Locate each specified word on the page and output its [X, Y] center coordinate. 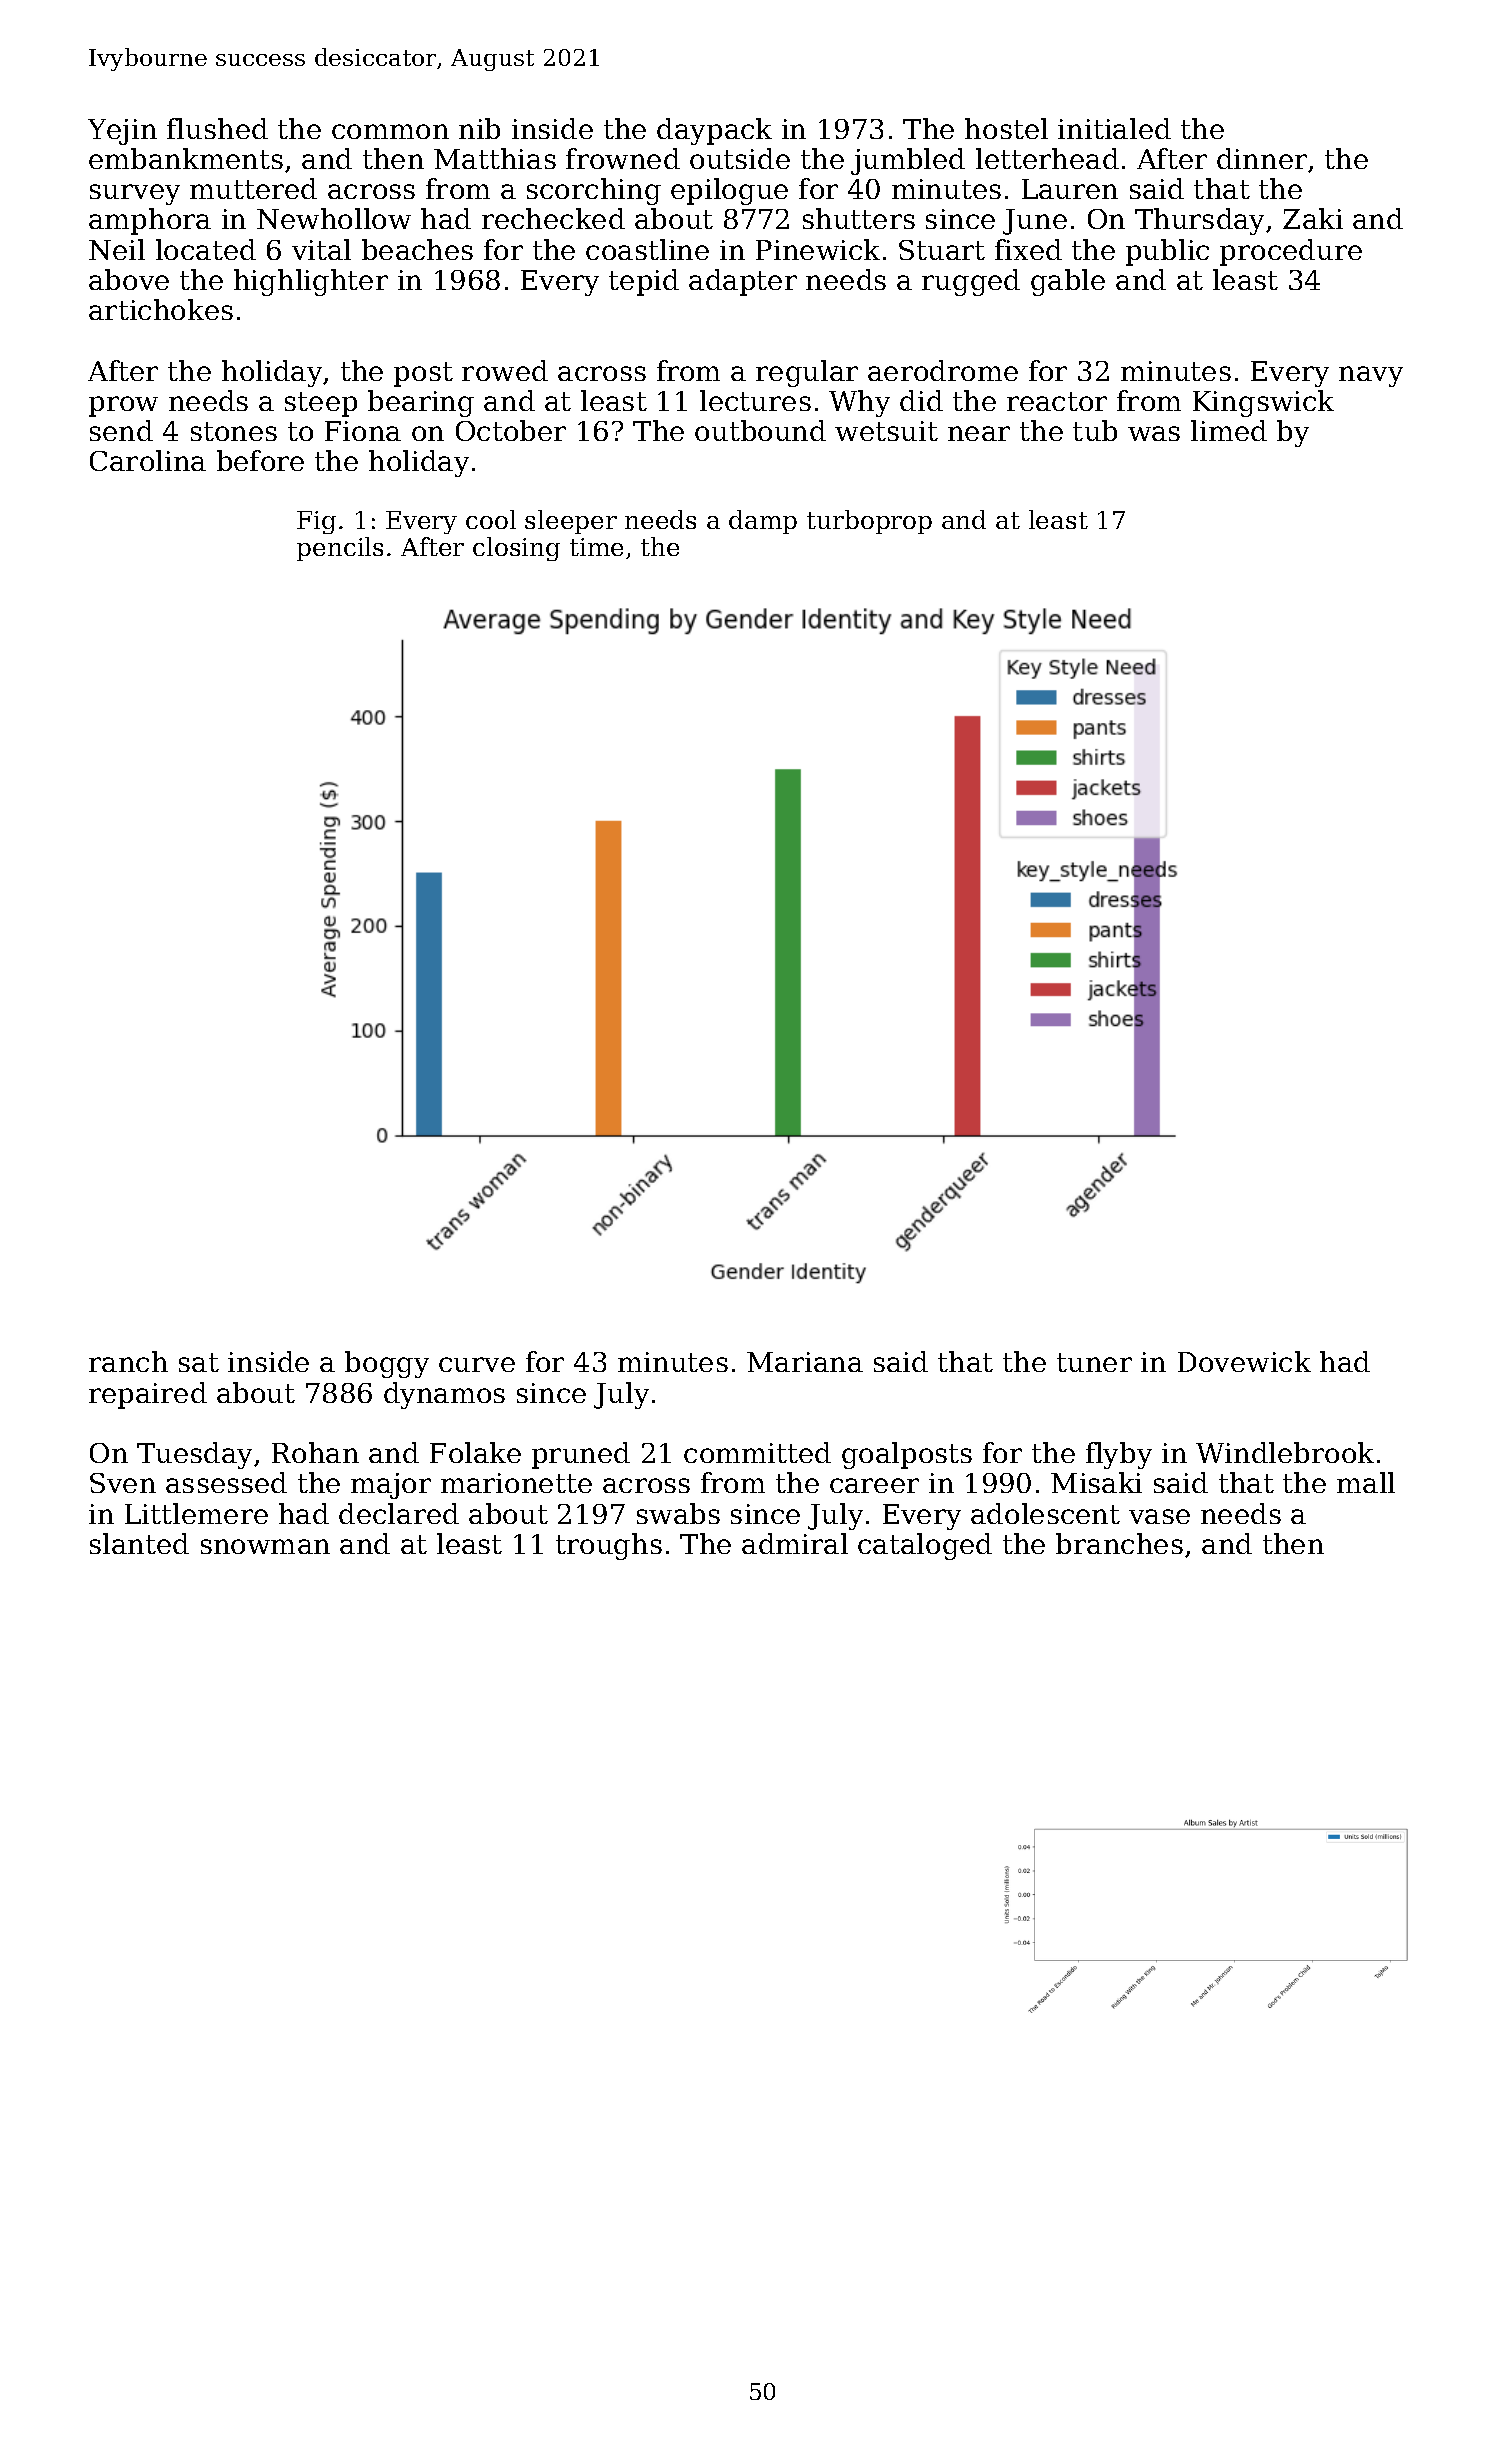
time [596, 547]
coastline [647, 249]
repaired [148, 1395]
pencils [340, 549]
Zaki [1313, 218]
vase [1159, 1516]
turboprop [869, 522]
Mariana [805, 1362]
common [390, 131]
